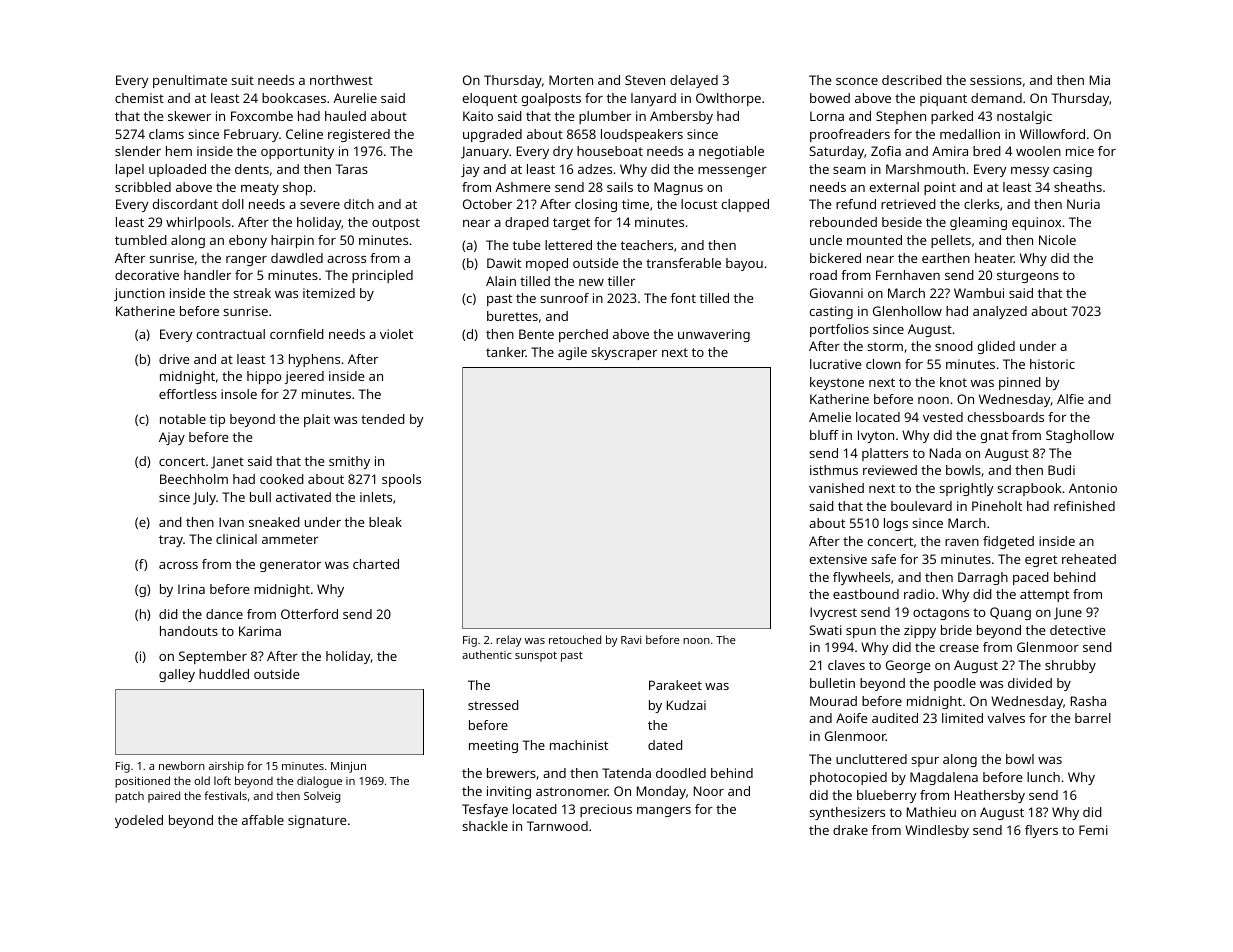  What do you see at coordinates (830, 417) in the screenshot?
I see `Amelie` at bounding box center [830, 417].
